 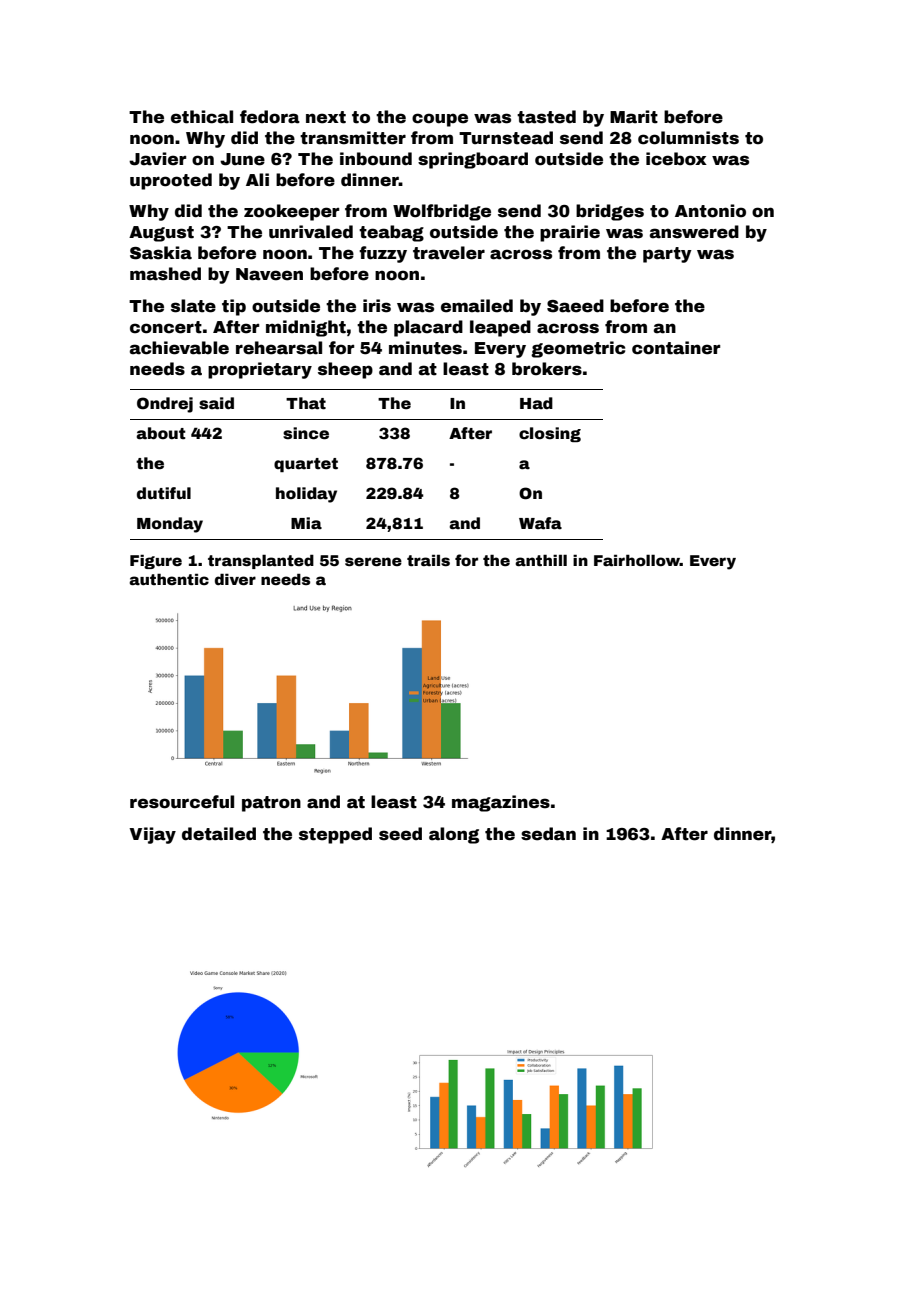 I want to click on diver, so click(x=235, y=579).
